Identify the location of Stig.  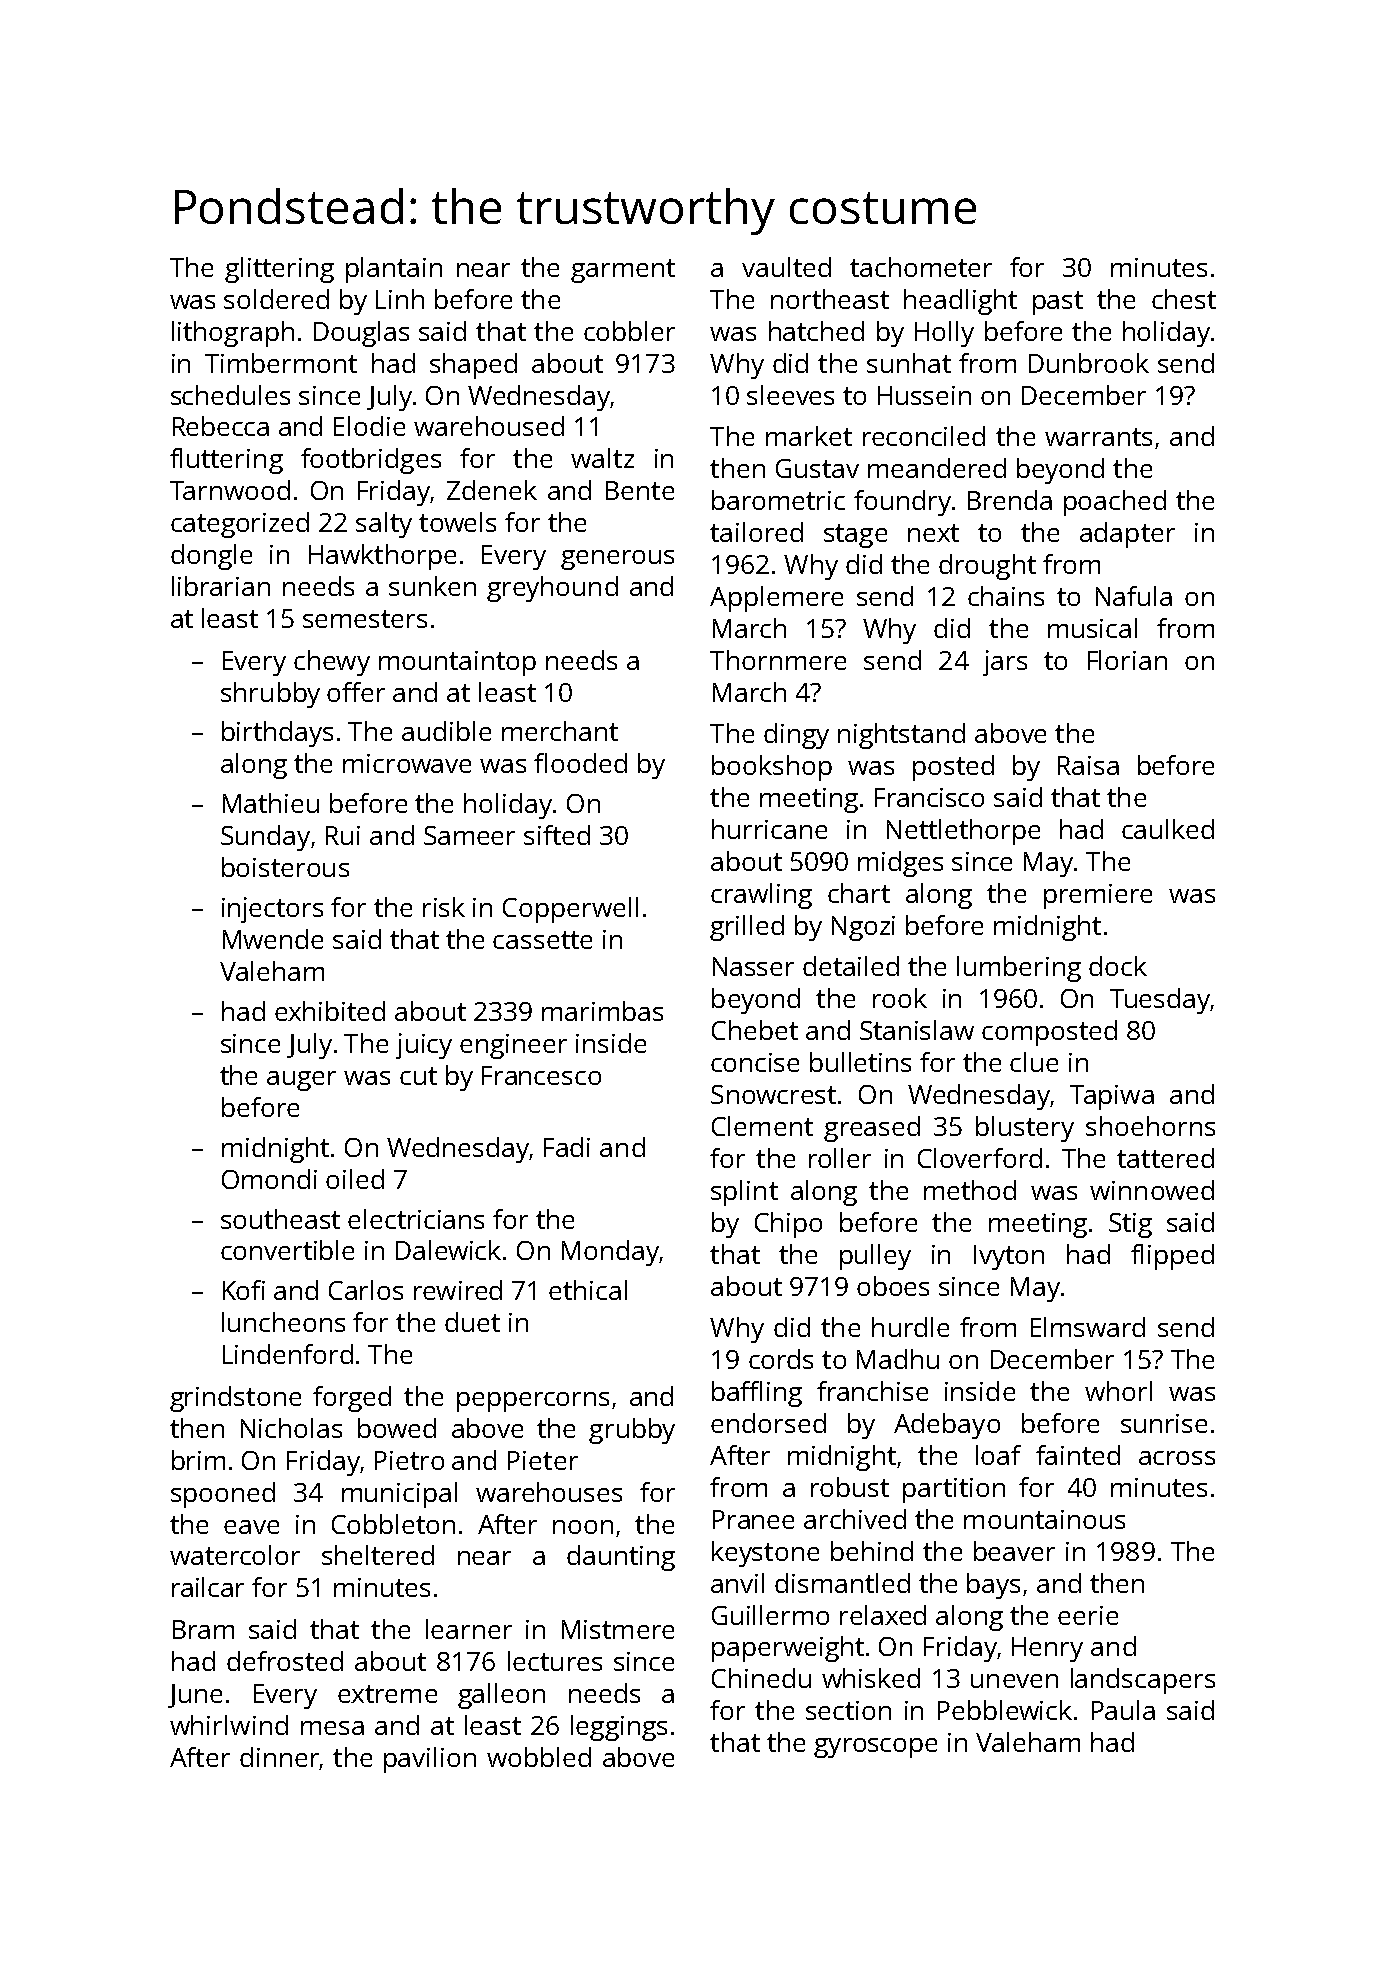
(1130, 1225).
